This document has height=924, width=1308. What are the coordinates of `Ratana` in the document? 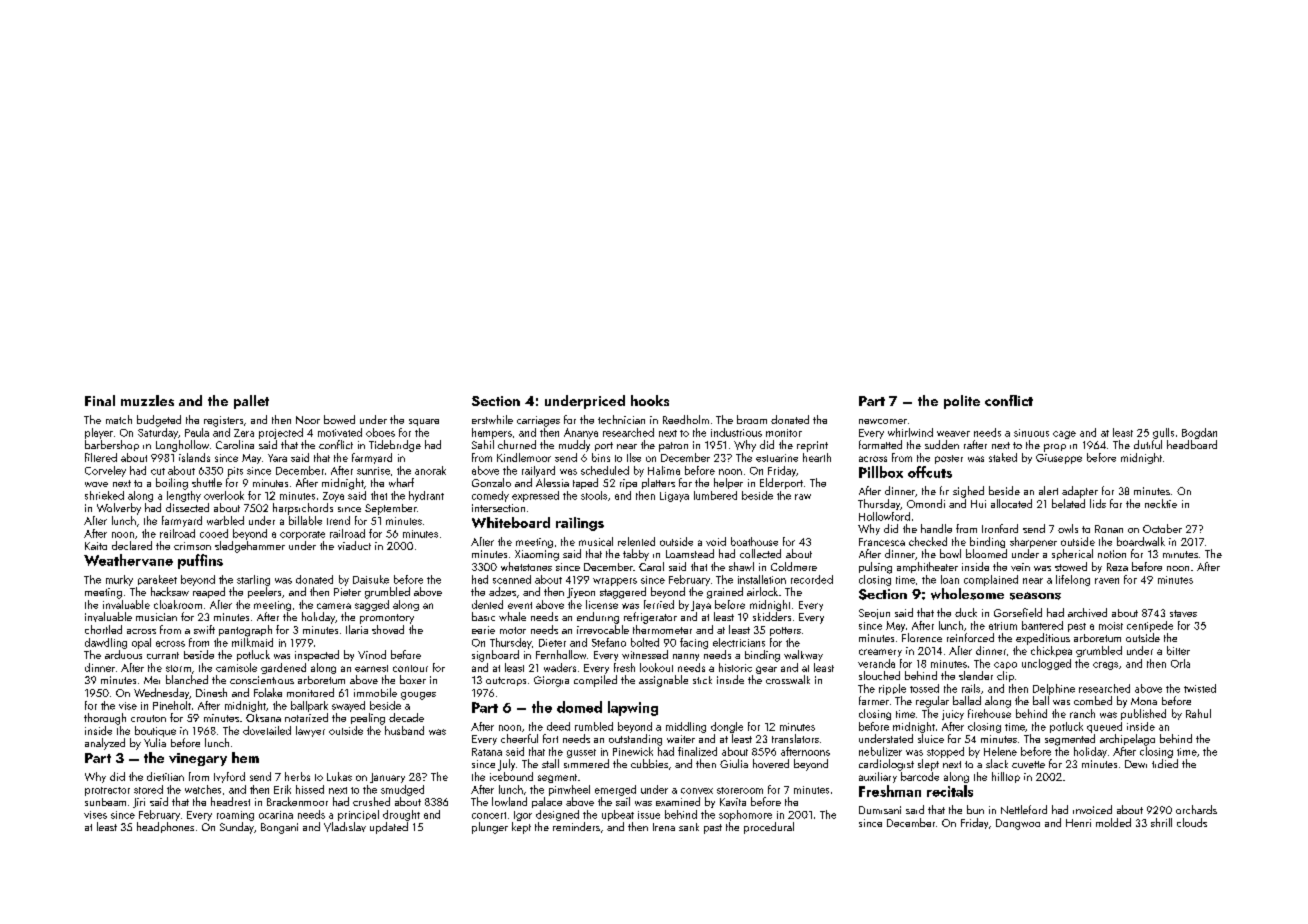 It's located at (487, 752).
